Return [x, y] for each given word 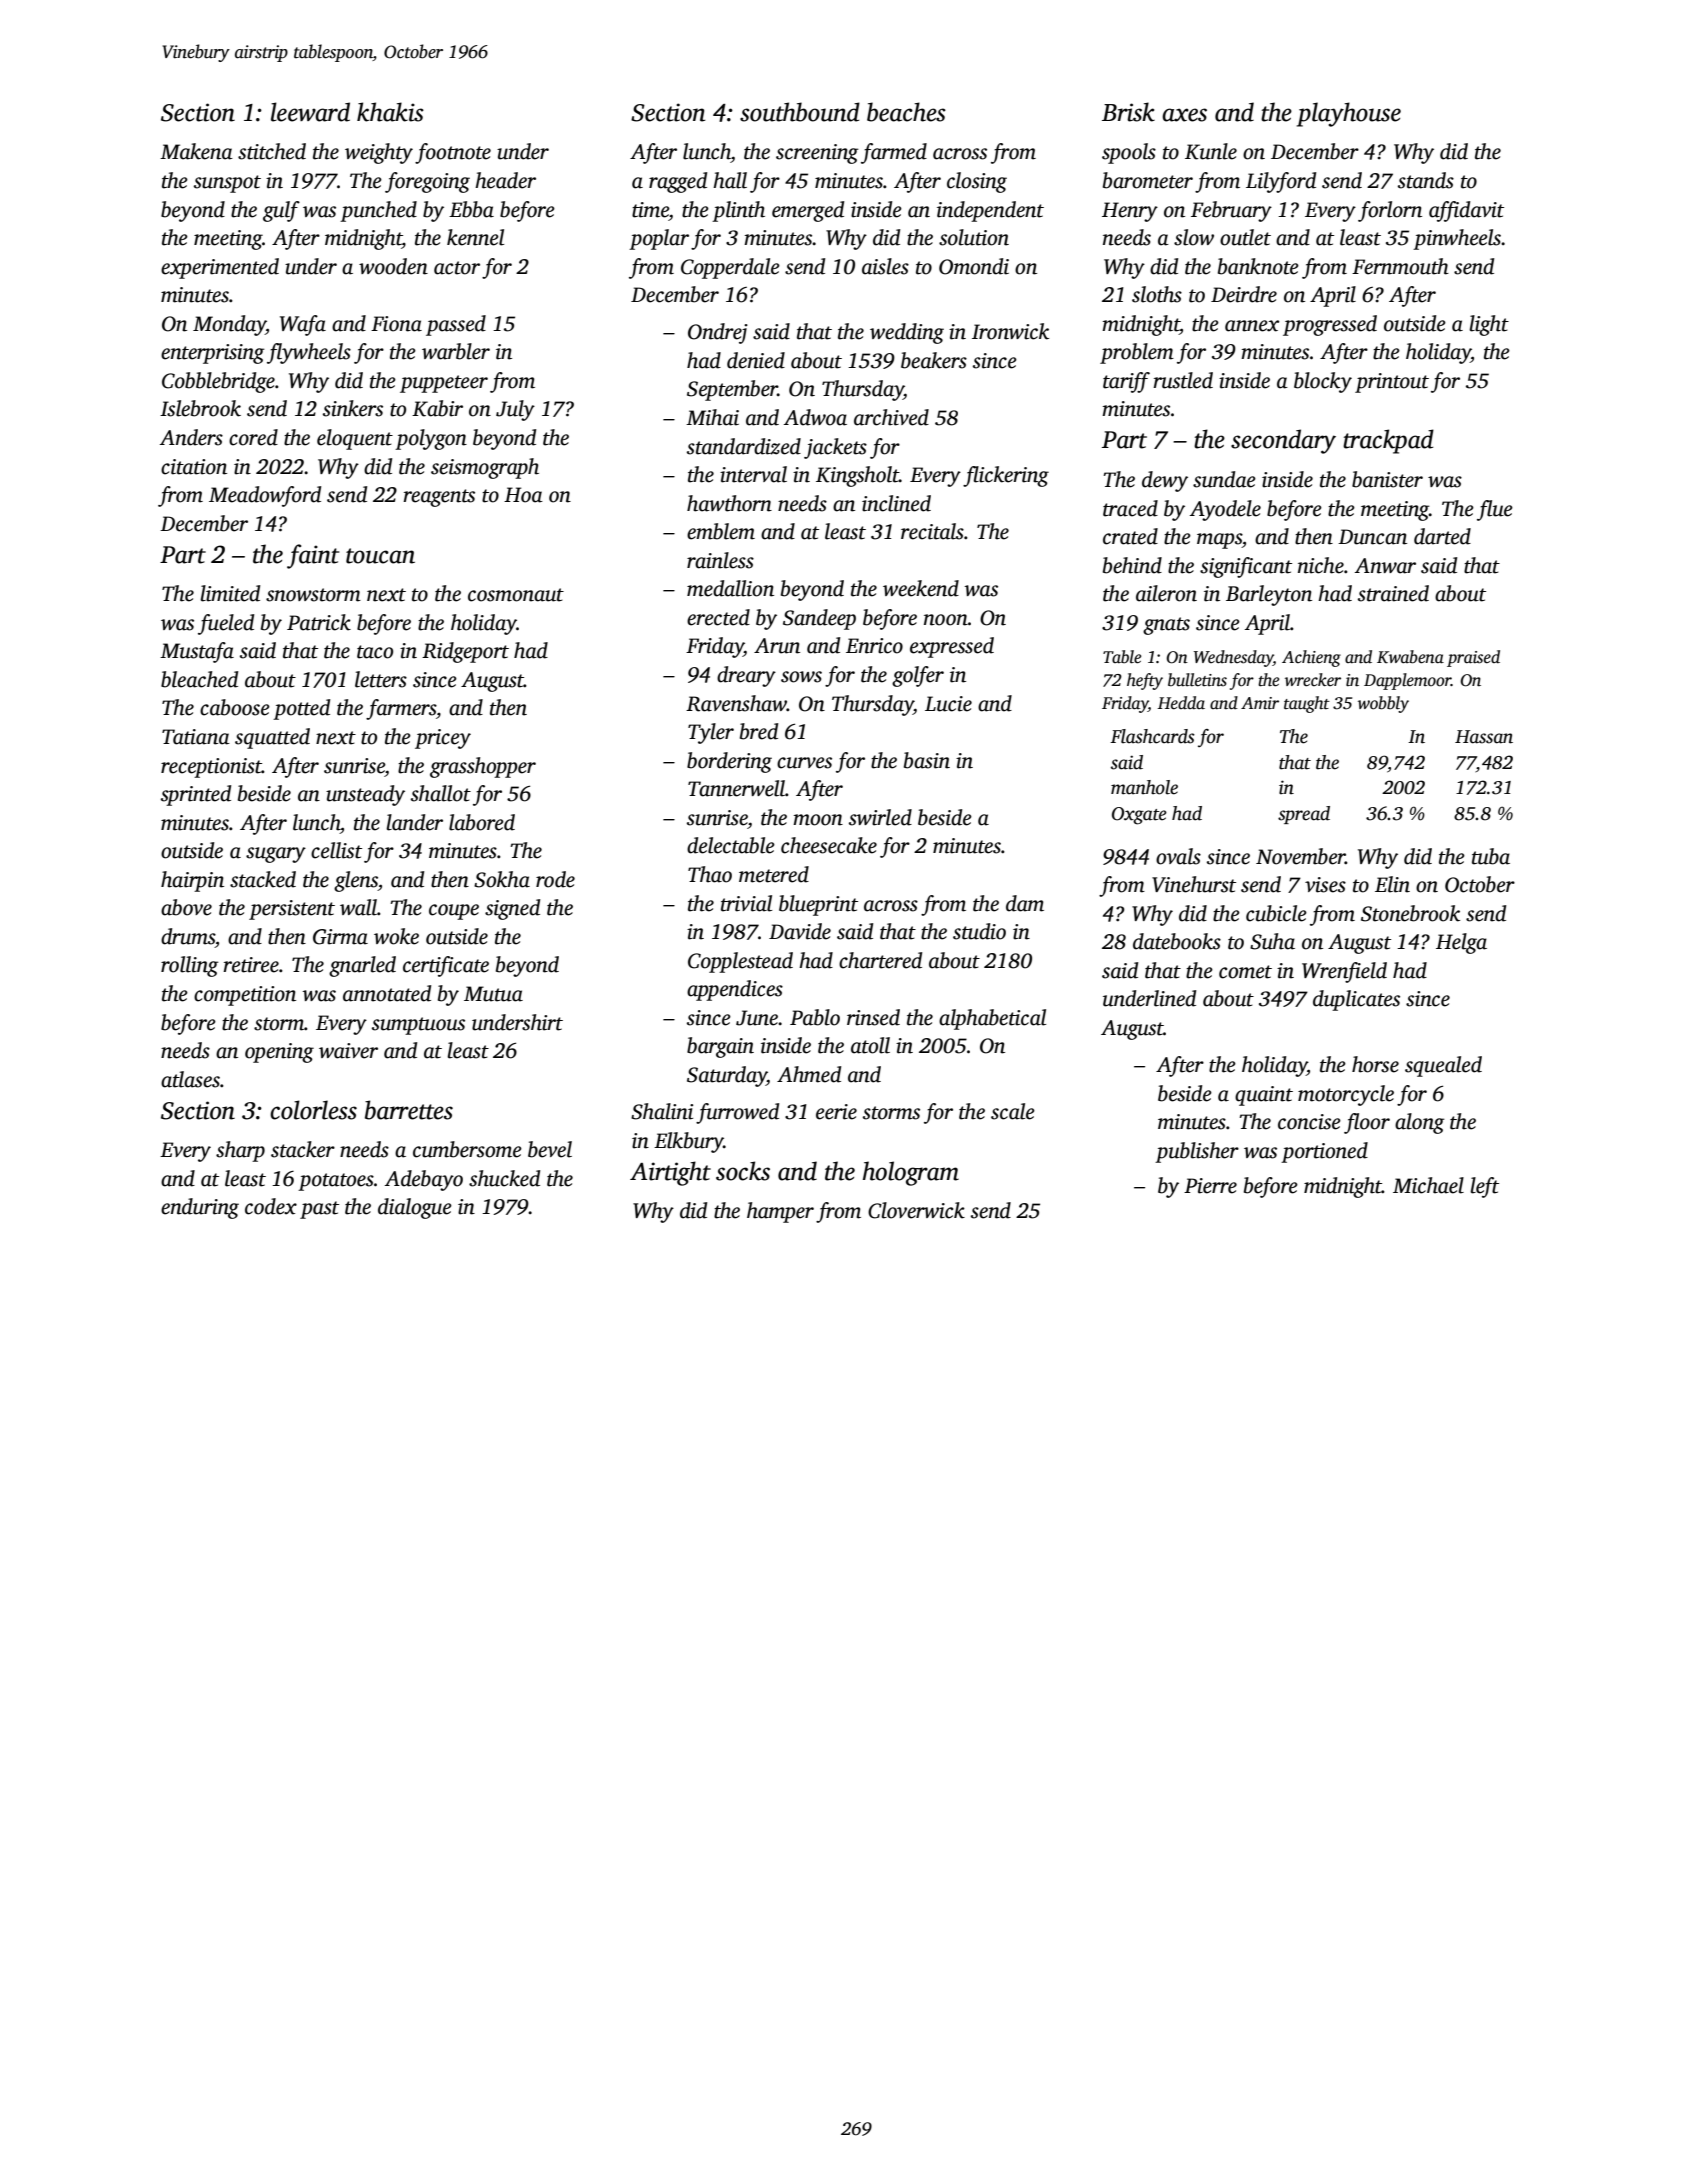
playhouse [1349, 114]
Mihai [712, 417]
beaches [906, 112]
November [1300, 856]
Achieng [1311, 658]
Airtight [670, 1173]
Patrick [319, 622]
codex [271, 1206]
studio [979, 931]
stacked [263, 879]
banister [1387, 479]
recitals [932, 531]
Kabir [437, 408]
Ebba [471, 209]
